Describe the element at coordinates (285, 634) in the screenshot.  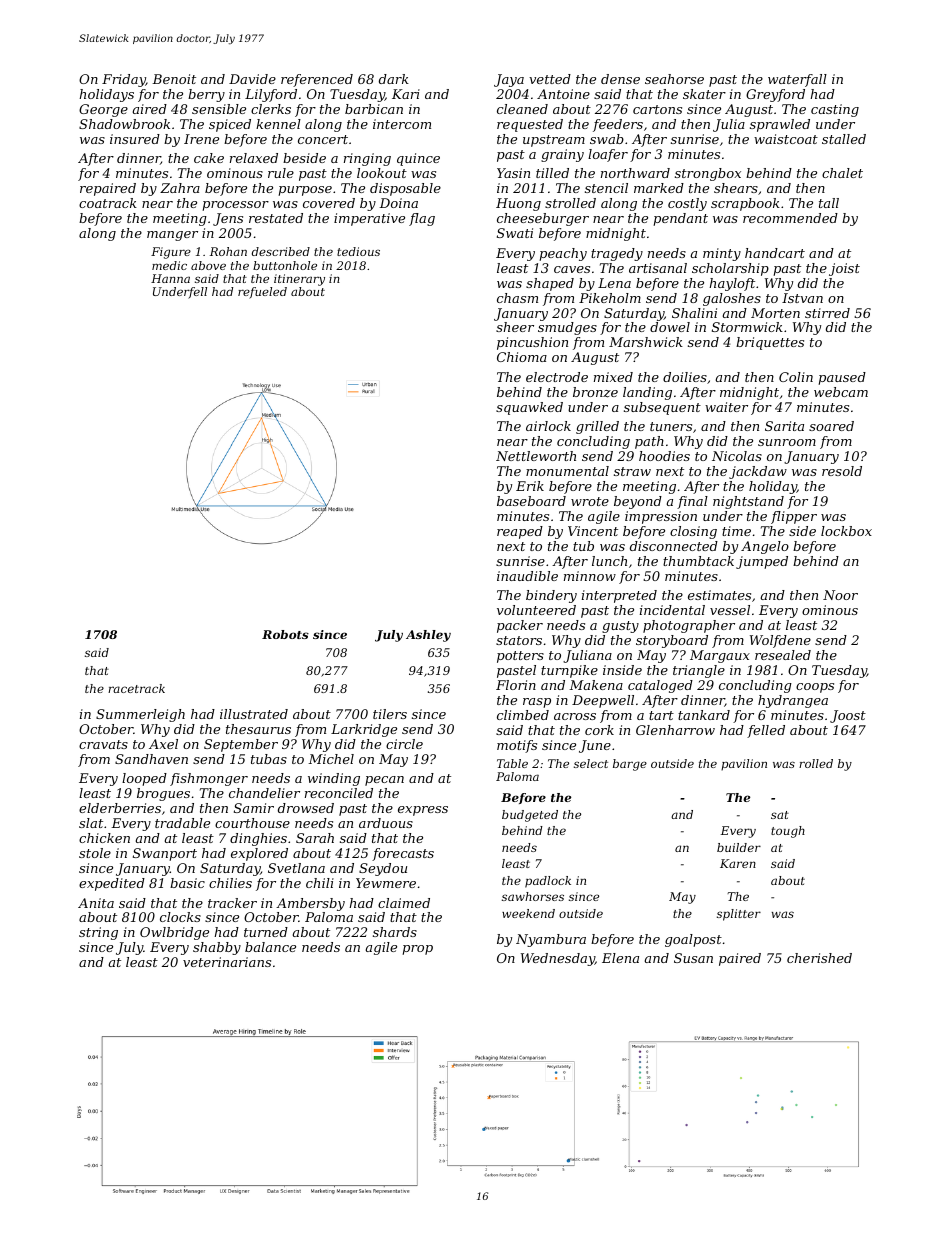
I see `Robots` at that location.
